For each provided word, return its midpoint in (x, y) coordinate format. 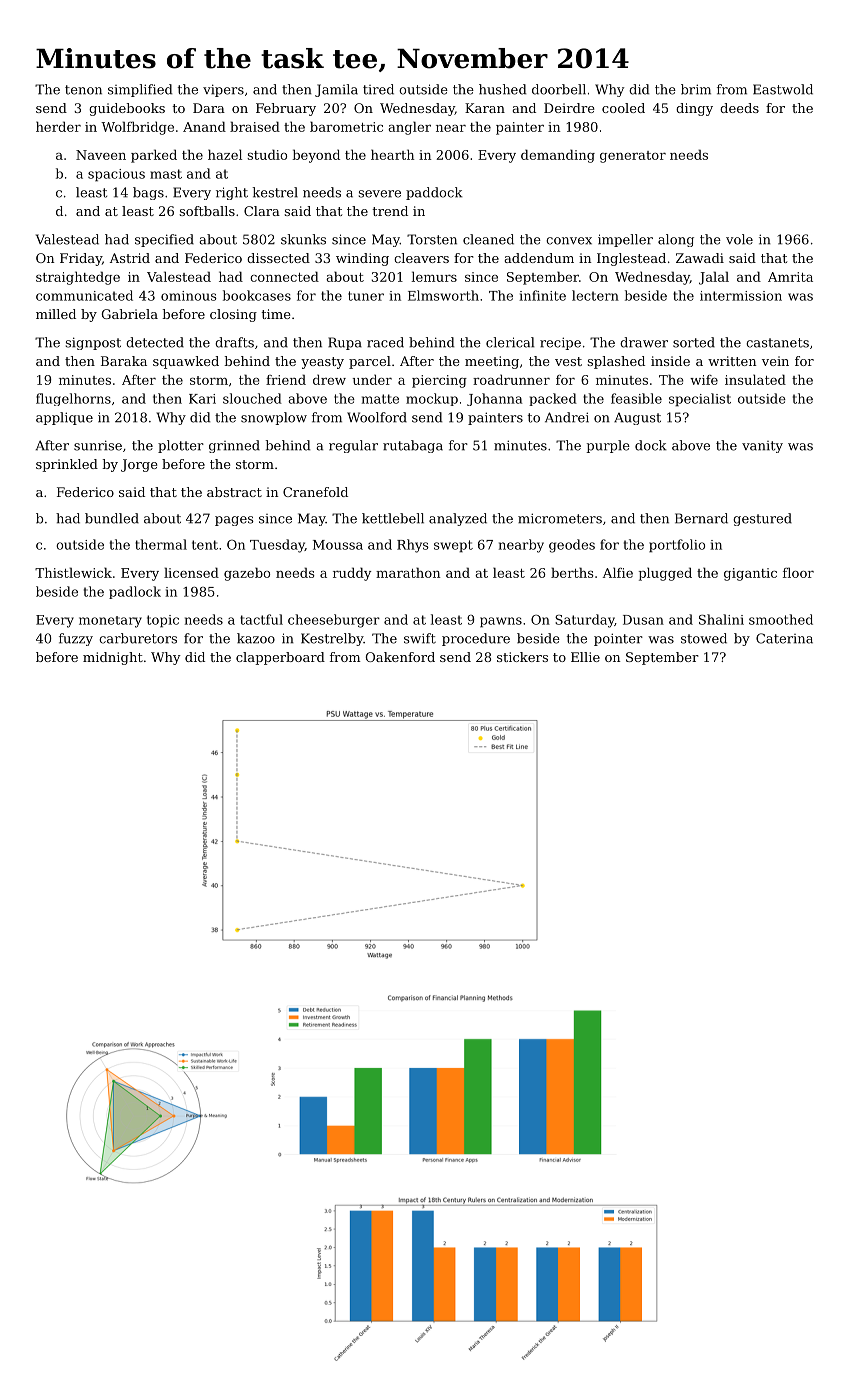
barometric (346, 126)
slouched (252, 398)
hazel (225, 154)
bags (148, 193)
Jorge (139, 465)
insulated (755, 379)
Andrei (567, 417)
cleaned (488, 239)
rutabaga (413, 446)
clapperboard (280, 658)
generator (633, 157)
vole (739, 239)
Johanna (494, 399)
